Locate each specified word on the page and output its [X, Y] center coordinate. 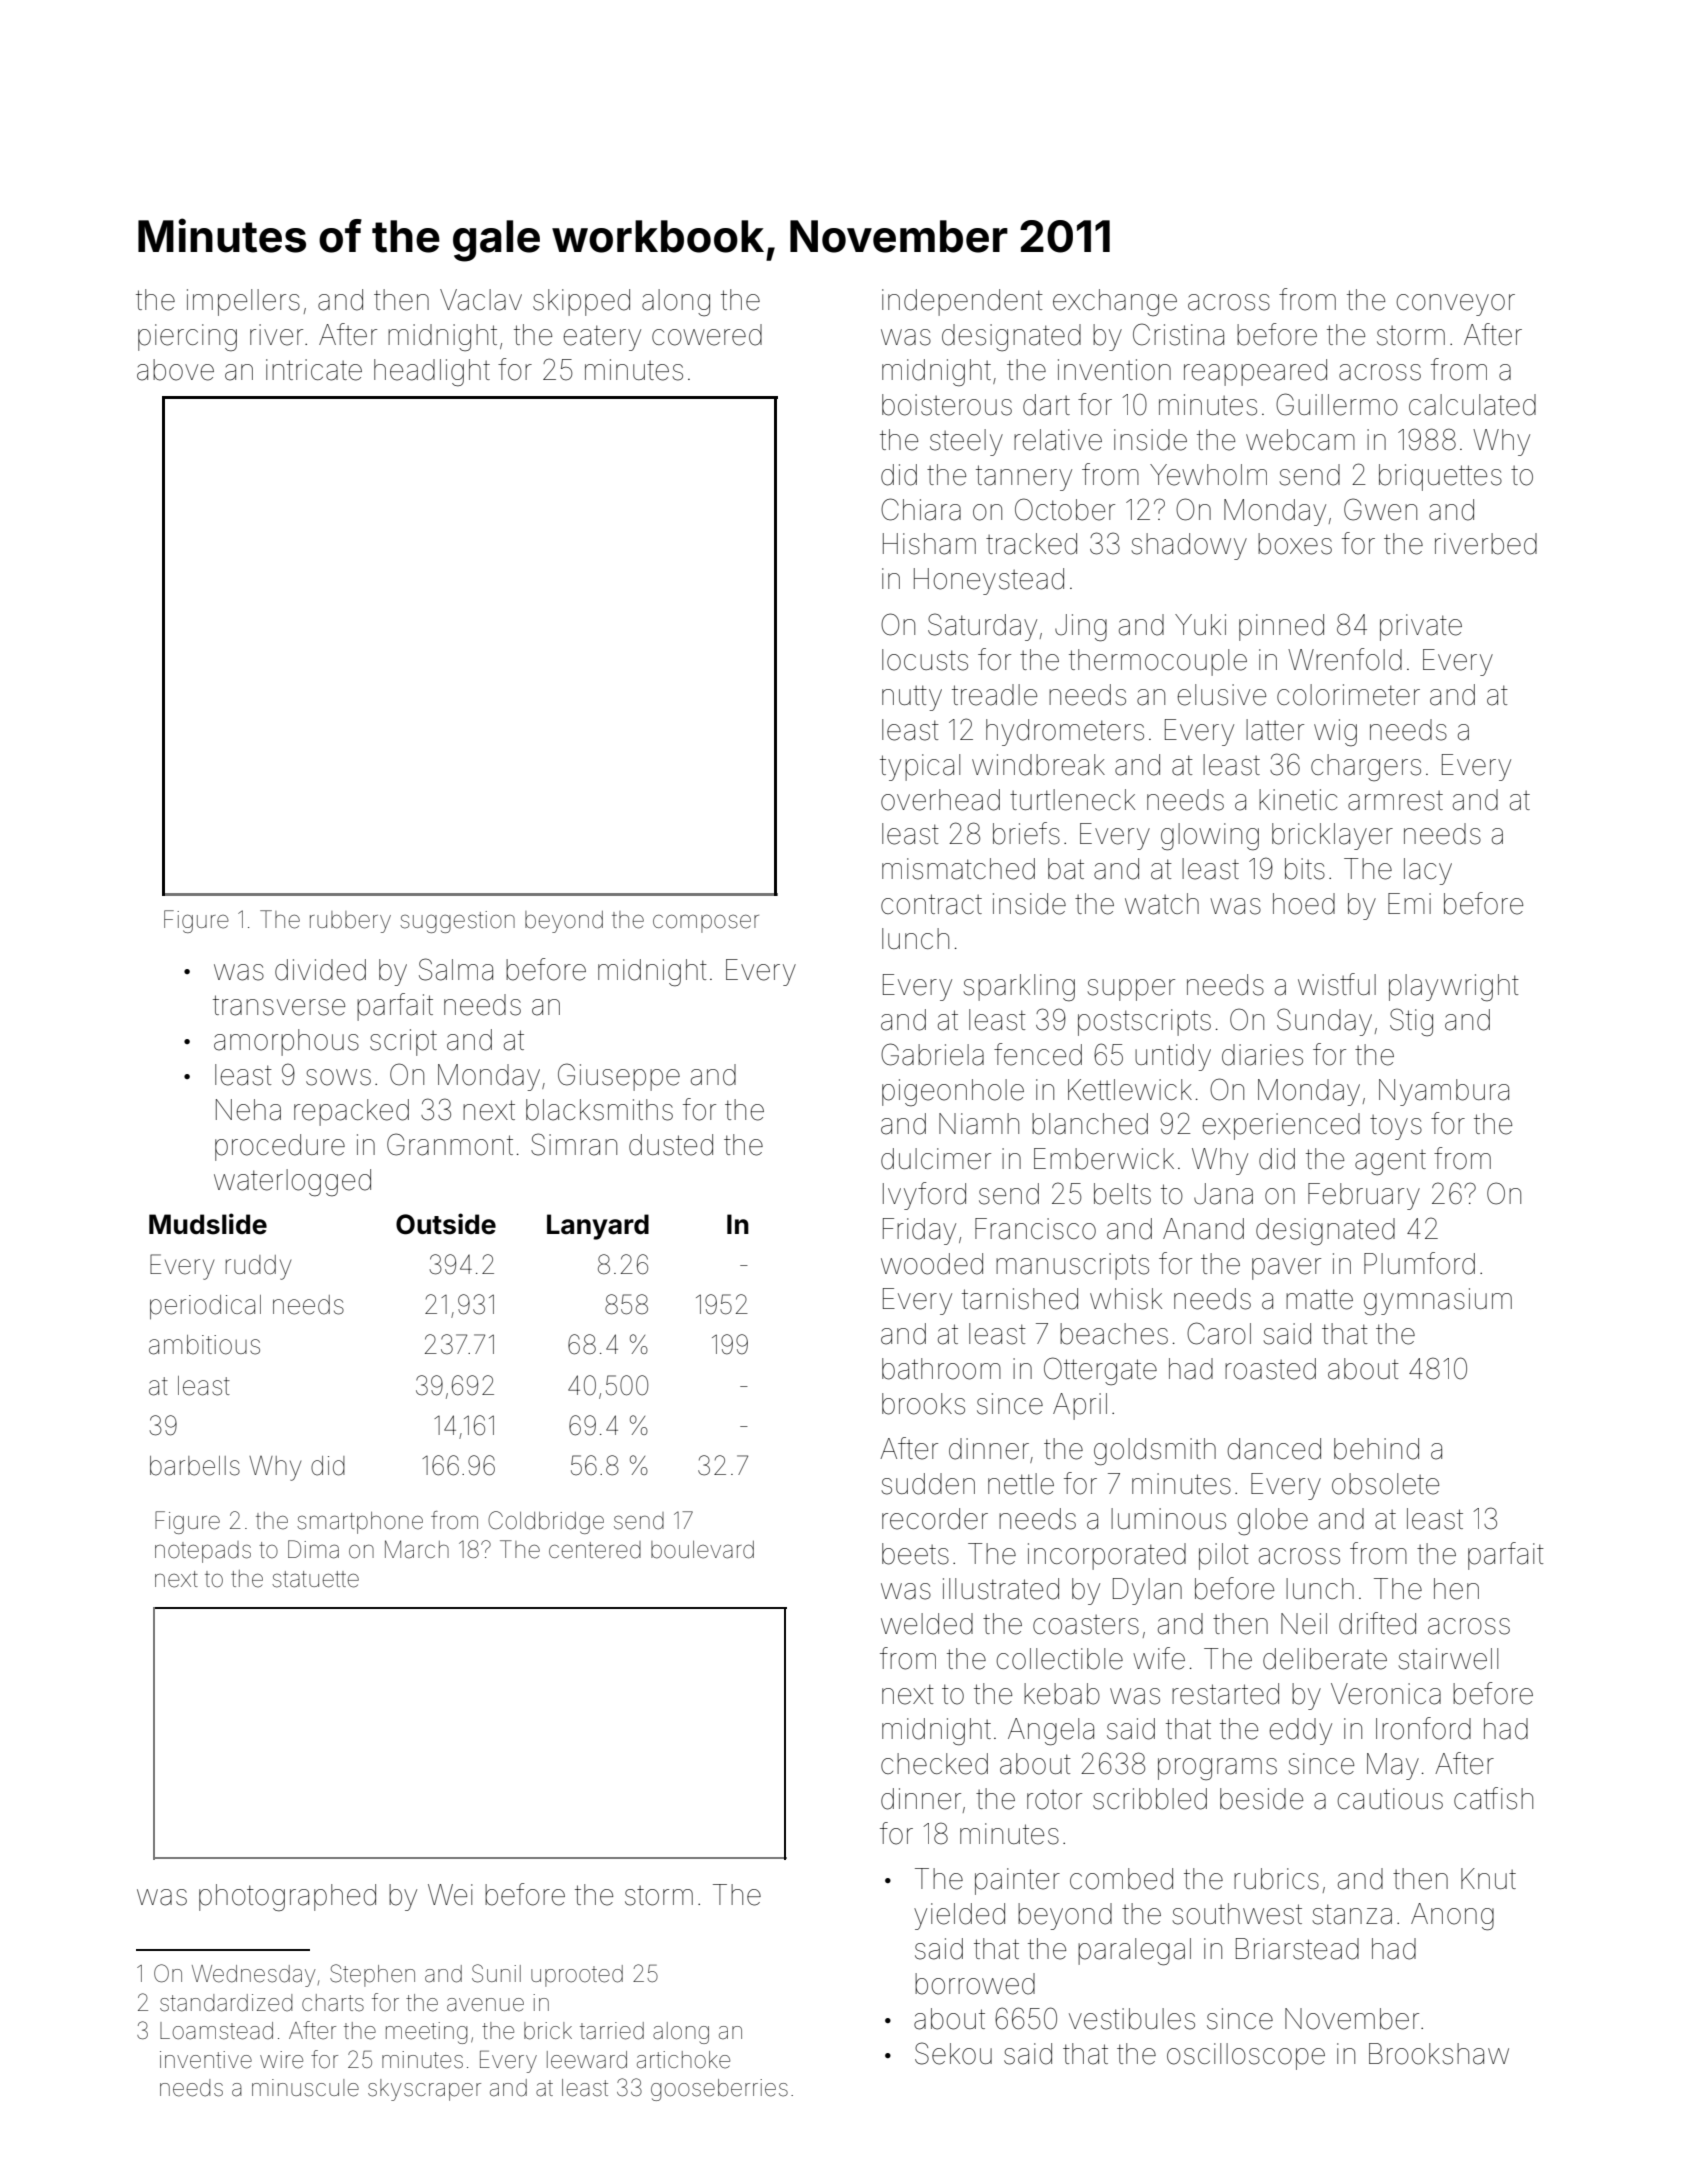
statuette [315, 1579]
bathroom [941, 1369]
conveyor [1456, 305]
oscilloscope [1246, 2056]
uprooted [577, 1976]
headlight [432, 372]
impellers [243, 302]
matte [1319, 1299]
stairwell [1448, 1659]
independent [962, 302]
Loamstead [216, 2031]
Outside [446, 1224]
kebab [1062, 1694]
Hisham [929, 544]
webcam [1300, 440]
